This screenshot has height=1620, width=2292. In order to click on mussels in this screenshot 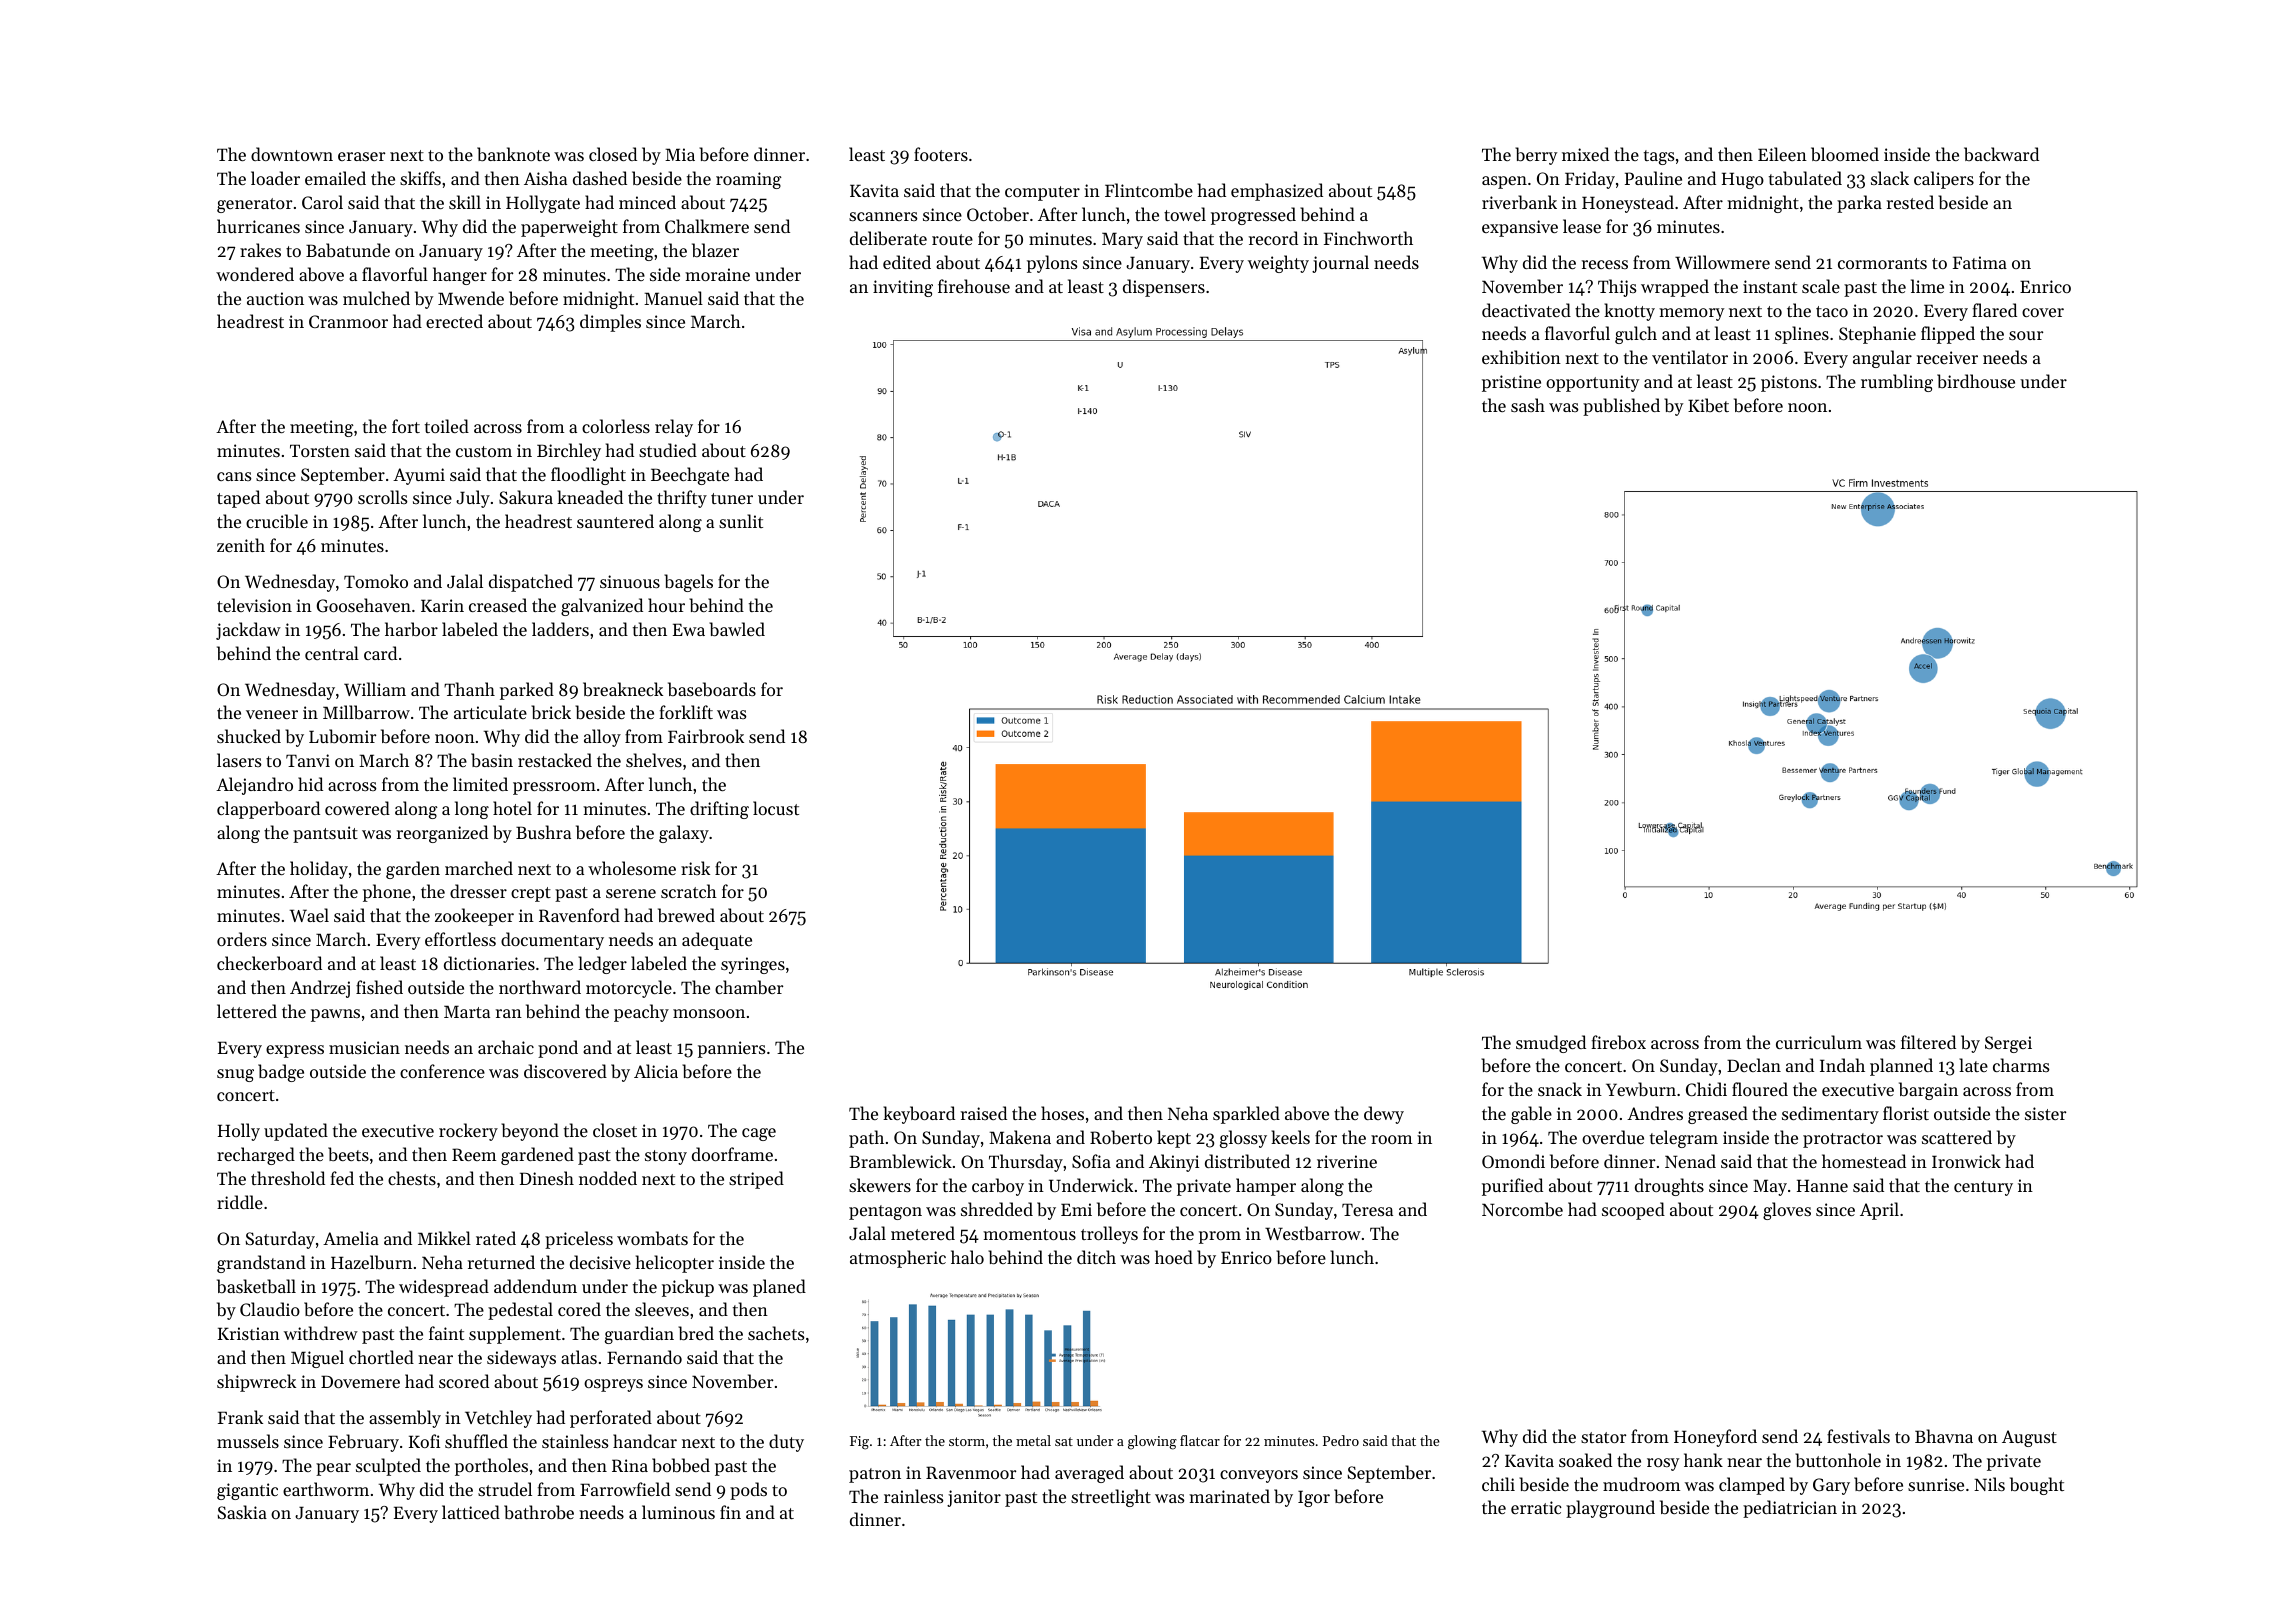, I will do `click(248, 1441)`.
